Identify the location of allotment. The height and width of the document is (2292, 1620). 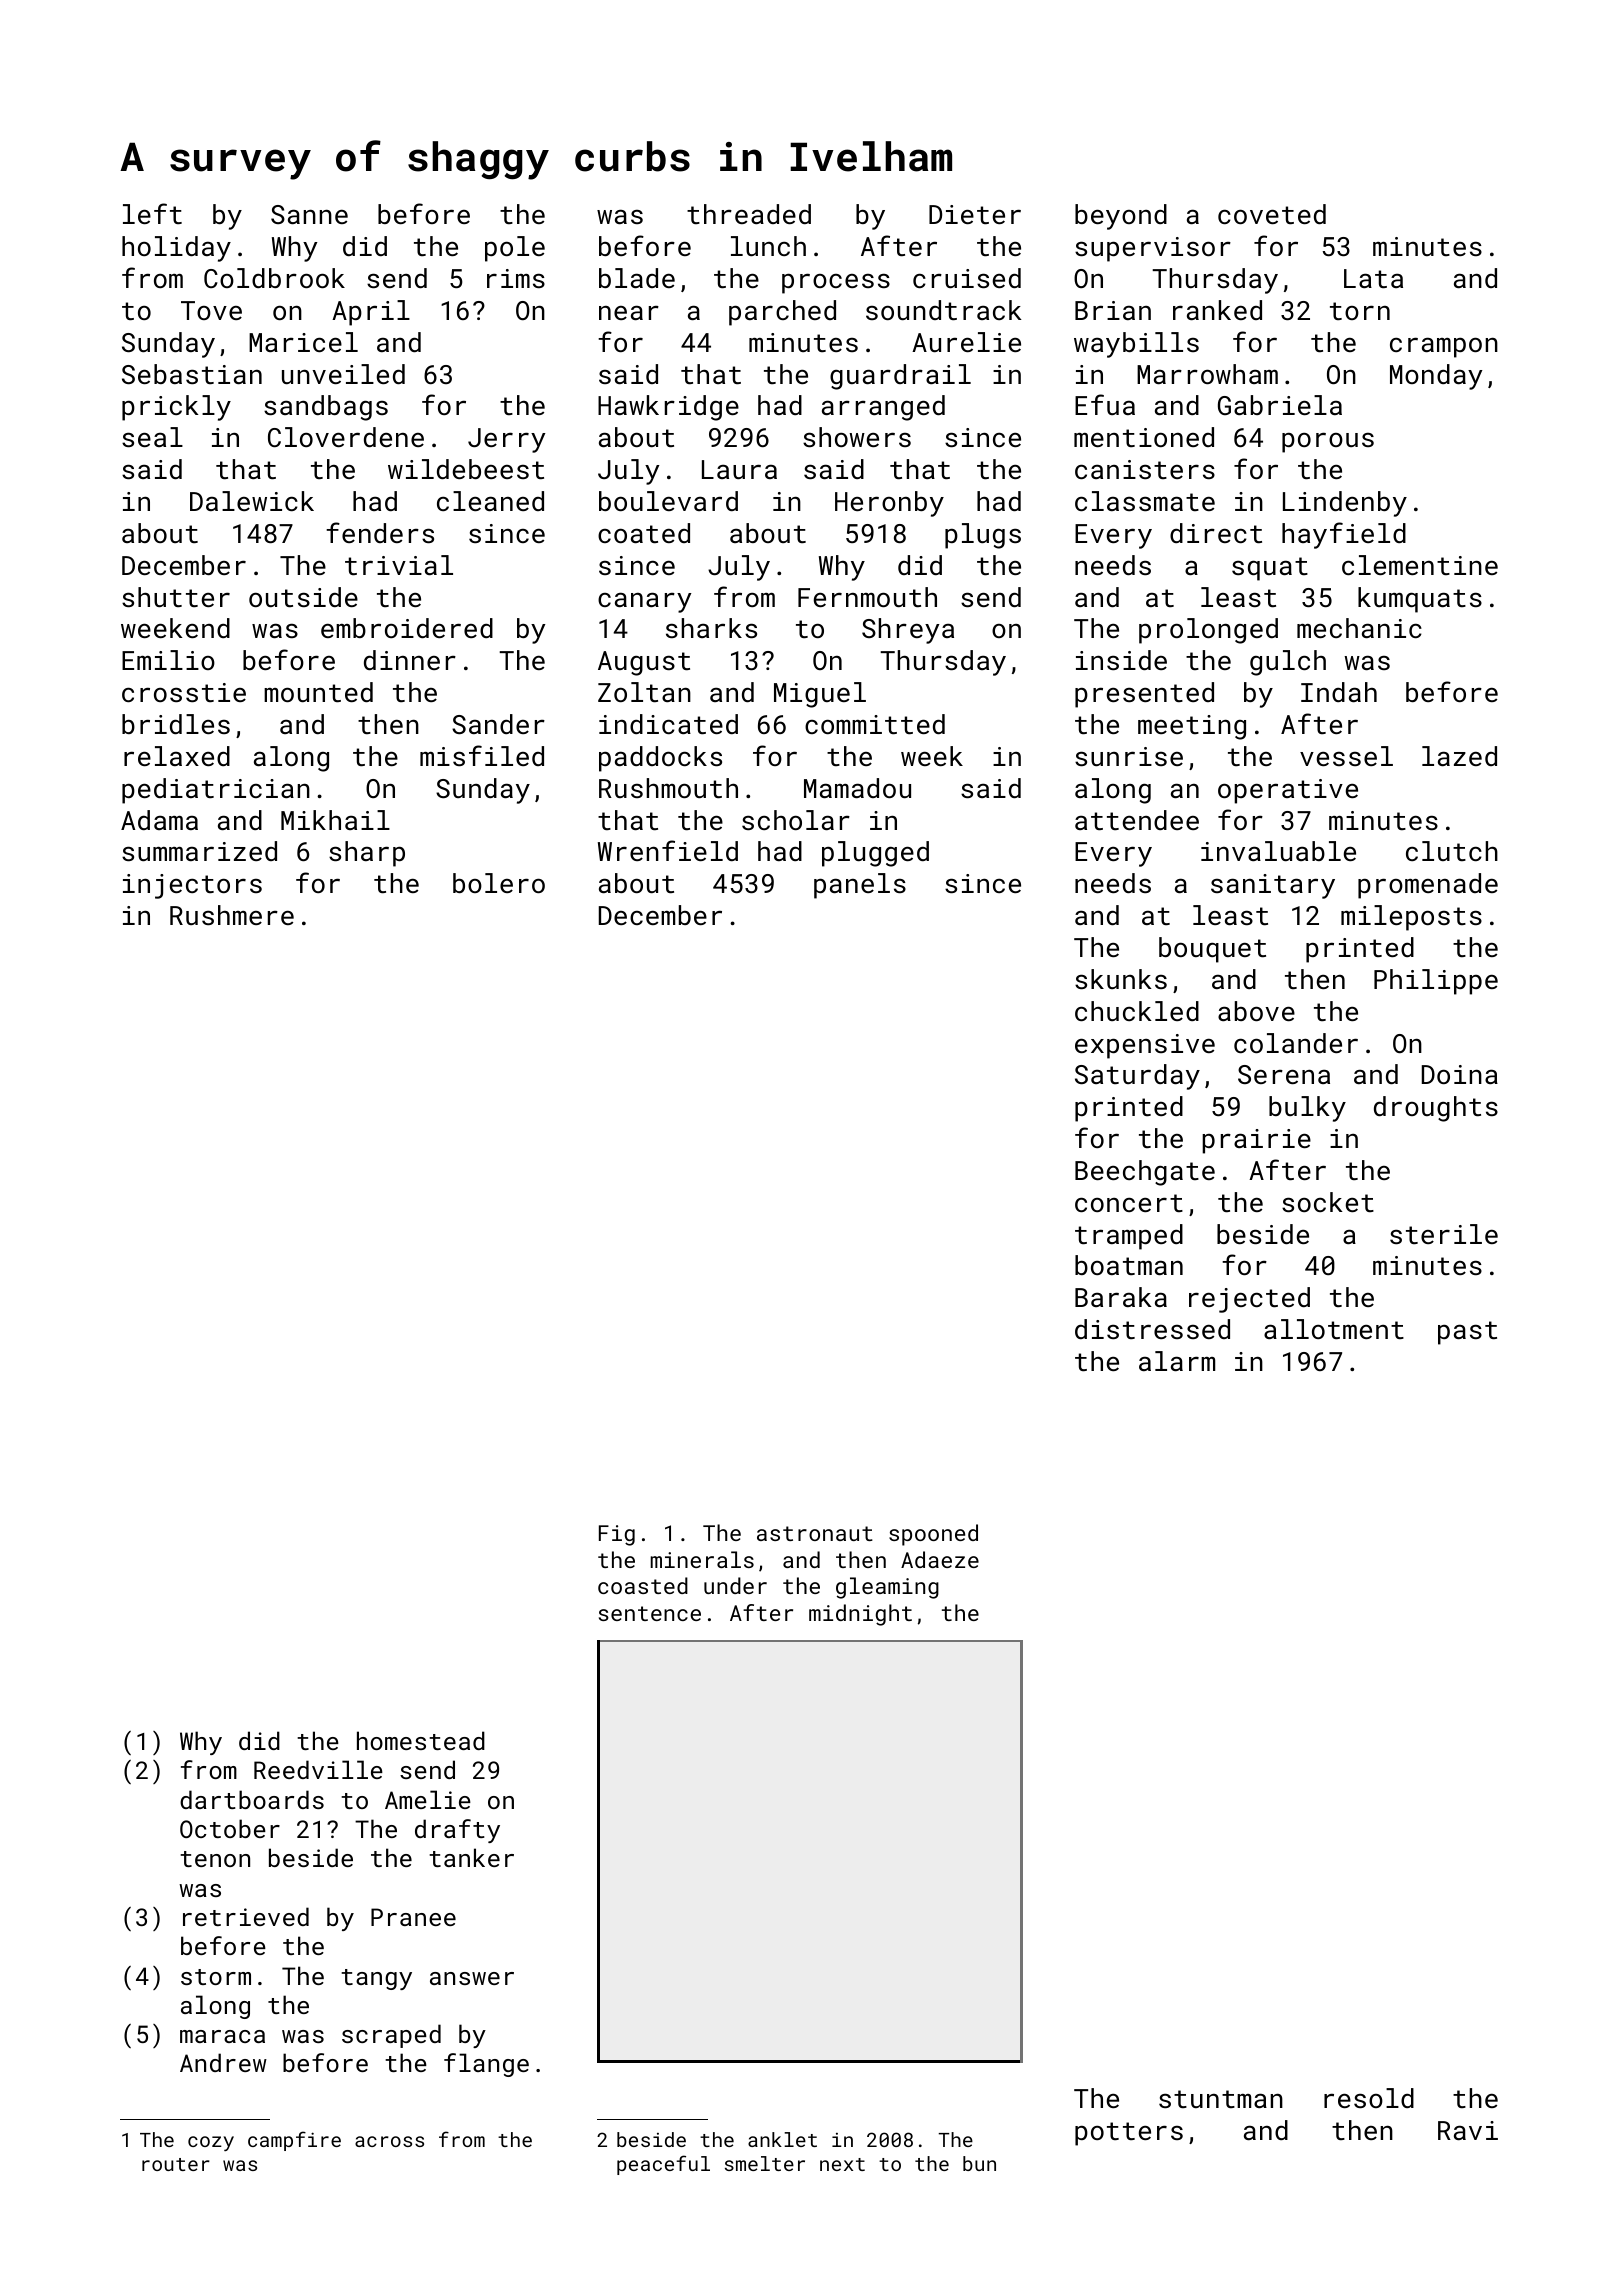
(1334, 1329).
